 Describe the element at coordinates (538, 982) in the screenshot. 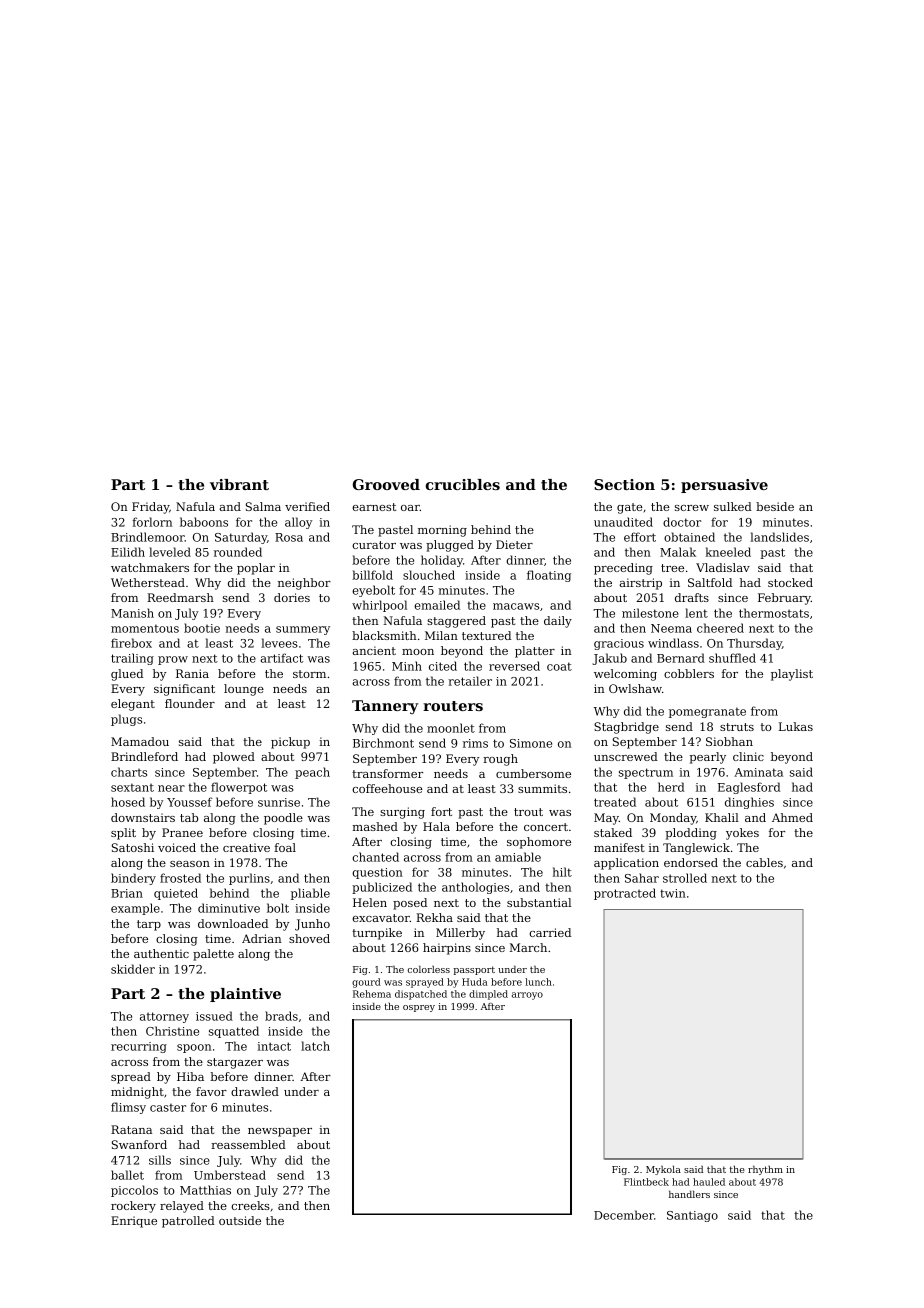

I see `lunch` at that location.
